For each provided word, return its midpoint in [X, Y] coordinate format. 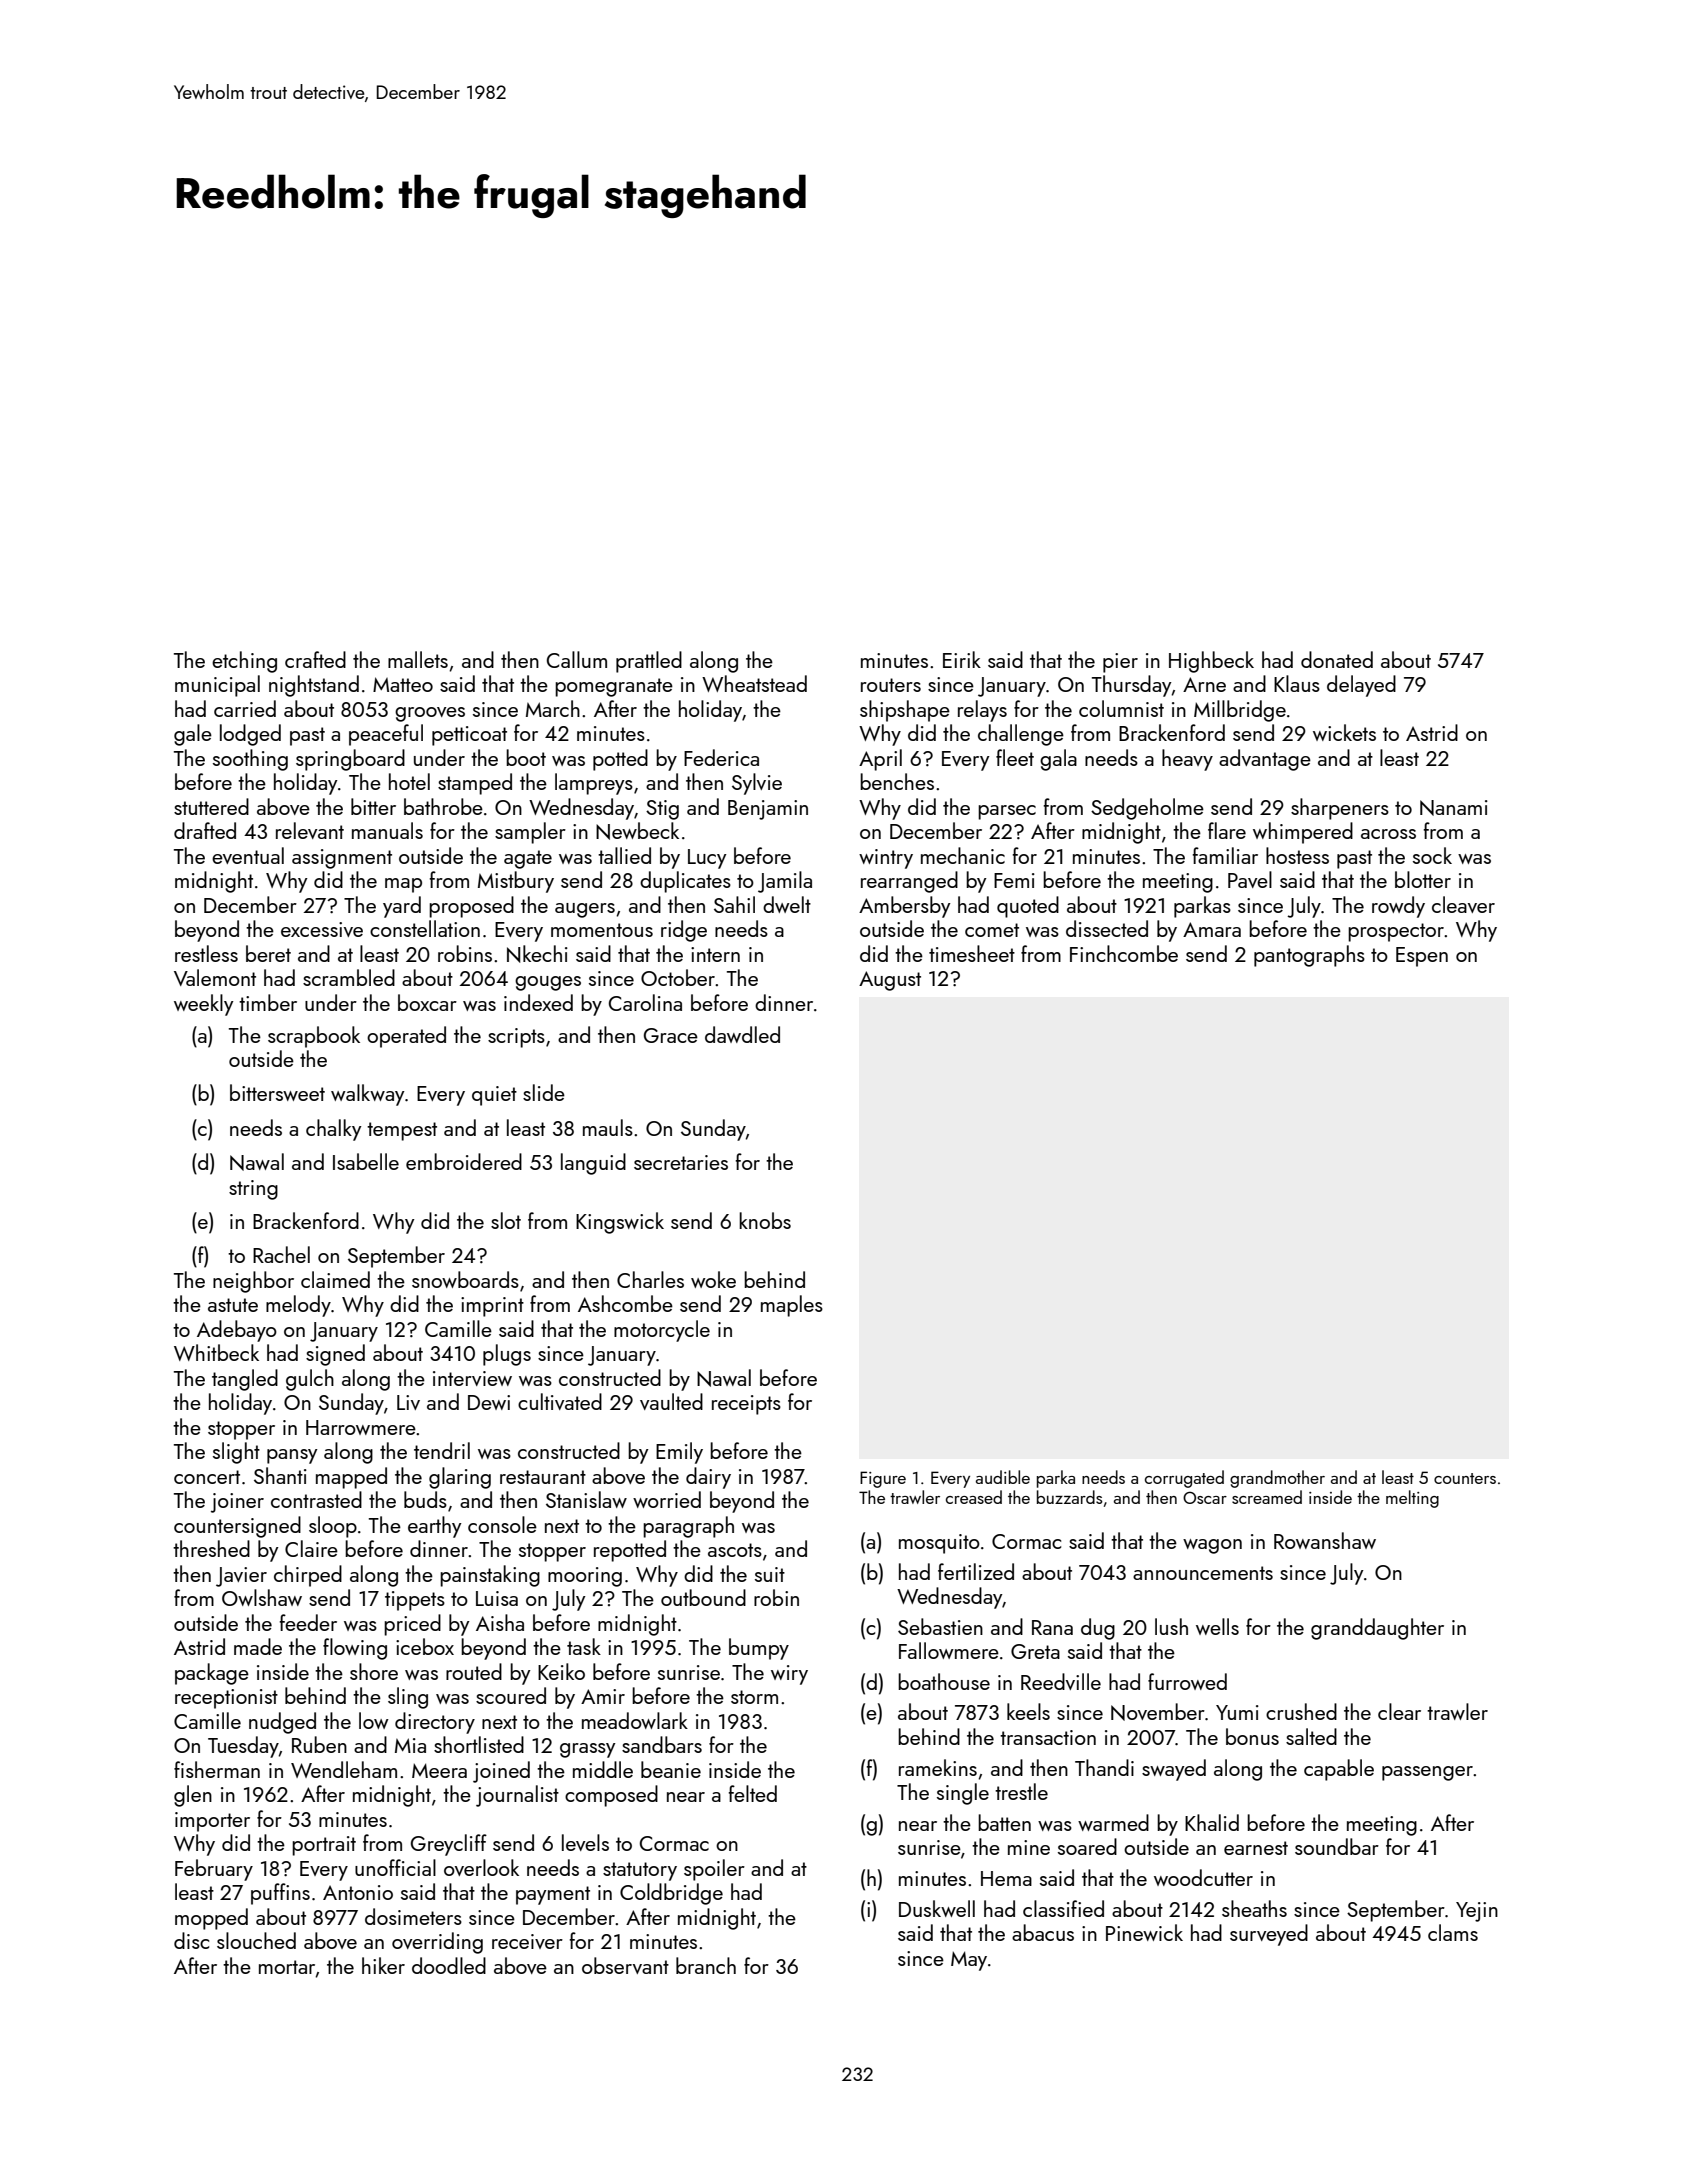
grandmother [1277, 1479]
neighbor [253, 1282]
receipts [746, 1405]
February [214, 1870]
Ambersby [905, 907]
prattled [649, 662]
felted [753, 1793]
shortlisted [479, 1744]
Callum [577, 659]
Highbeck [1211, 662]
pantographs [1309, 956]
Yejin [1477, 1912]
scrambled [349, 977]
